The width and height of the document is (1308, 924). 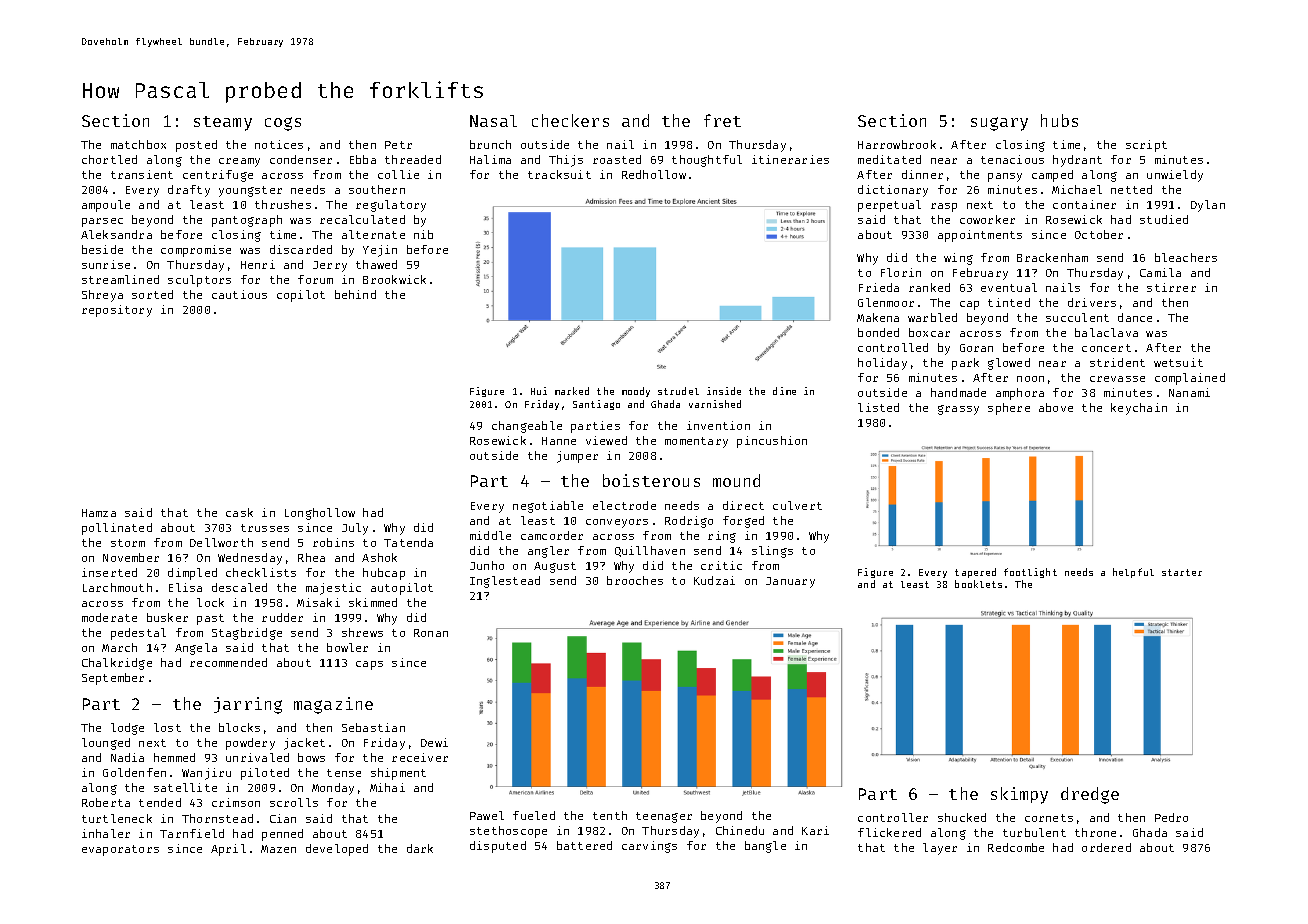 What do you see at coordinates (897, 144) in the document?
I see `Harrowbrook` at bounding box center [897, 144].
